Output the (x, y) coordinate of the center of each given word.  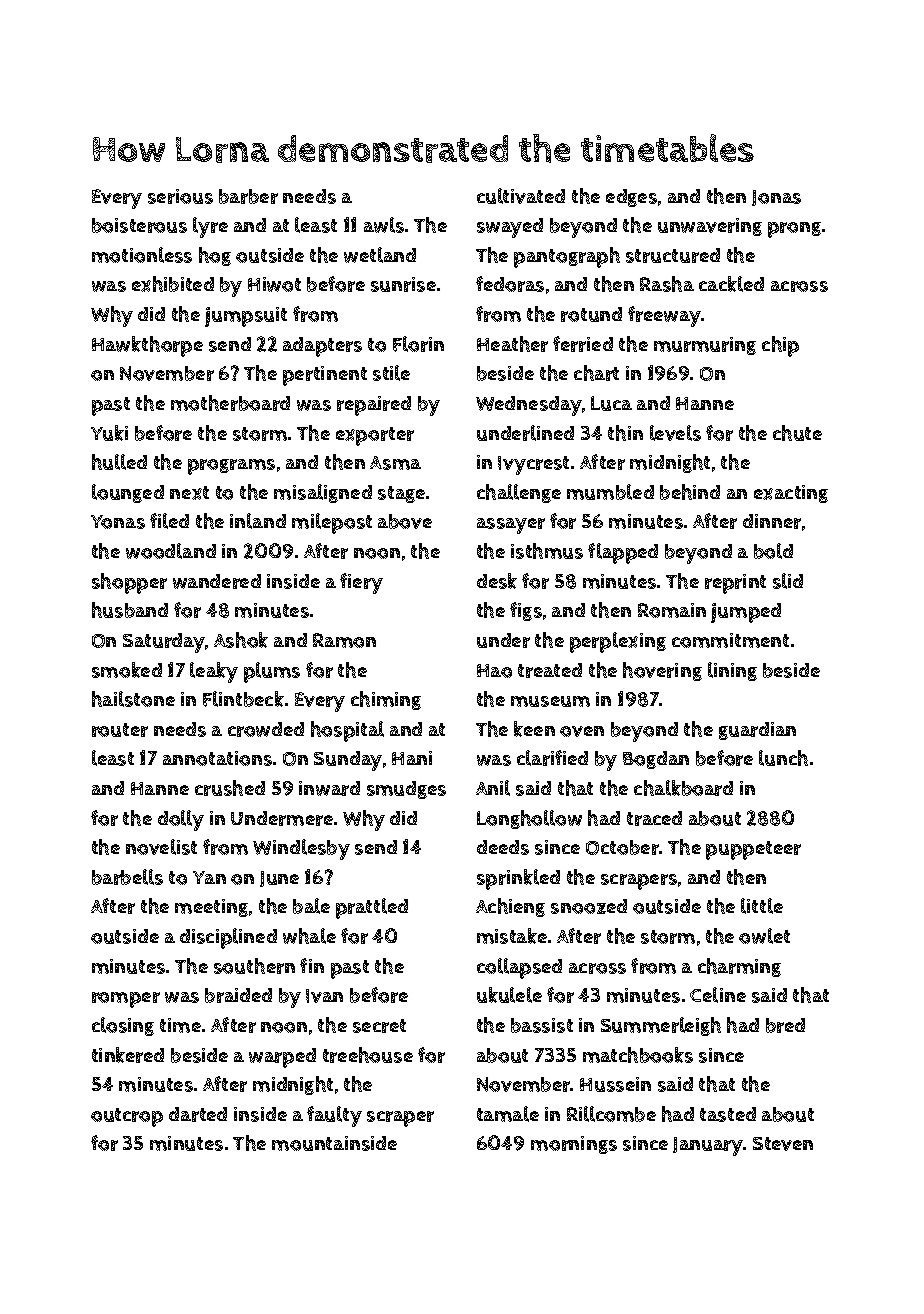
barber (248, 196)
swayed (510, 228)
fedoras (510, 284)
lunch (783, 758)
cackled (731, 284)
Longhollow (529, 819)
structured (673, 255)
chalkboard (683, 788)
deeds (503, 847)
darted (198, 1114)
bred (785, 1025)
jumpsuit (246, 317)
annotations (217, 758)
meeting (211, 908)
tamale (508, 1114)
